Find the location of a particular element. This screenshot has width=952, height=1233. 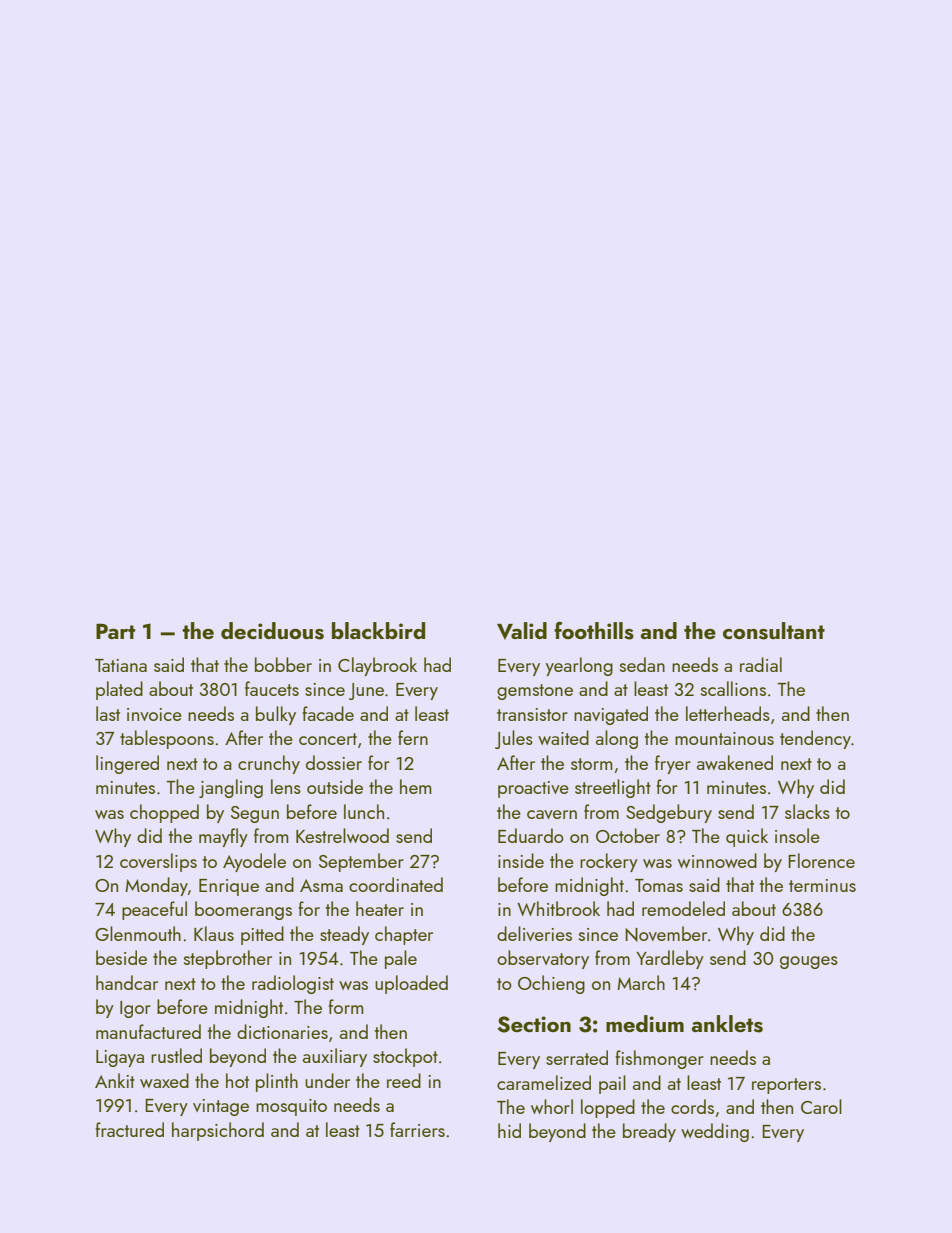

cavern is located at coordinates (552, 814).
